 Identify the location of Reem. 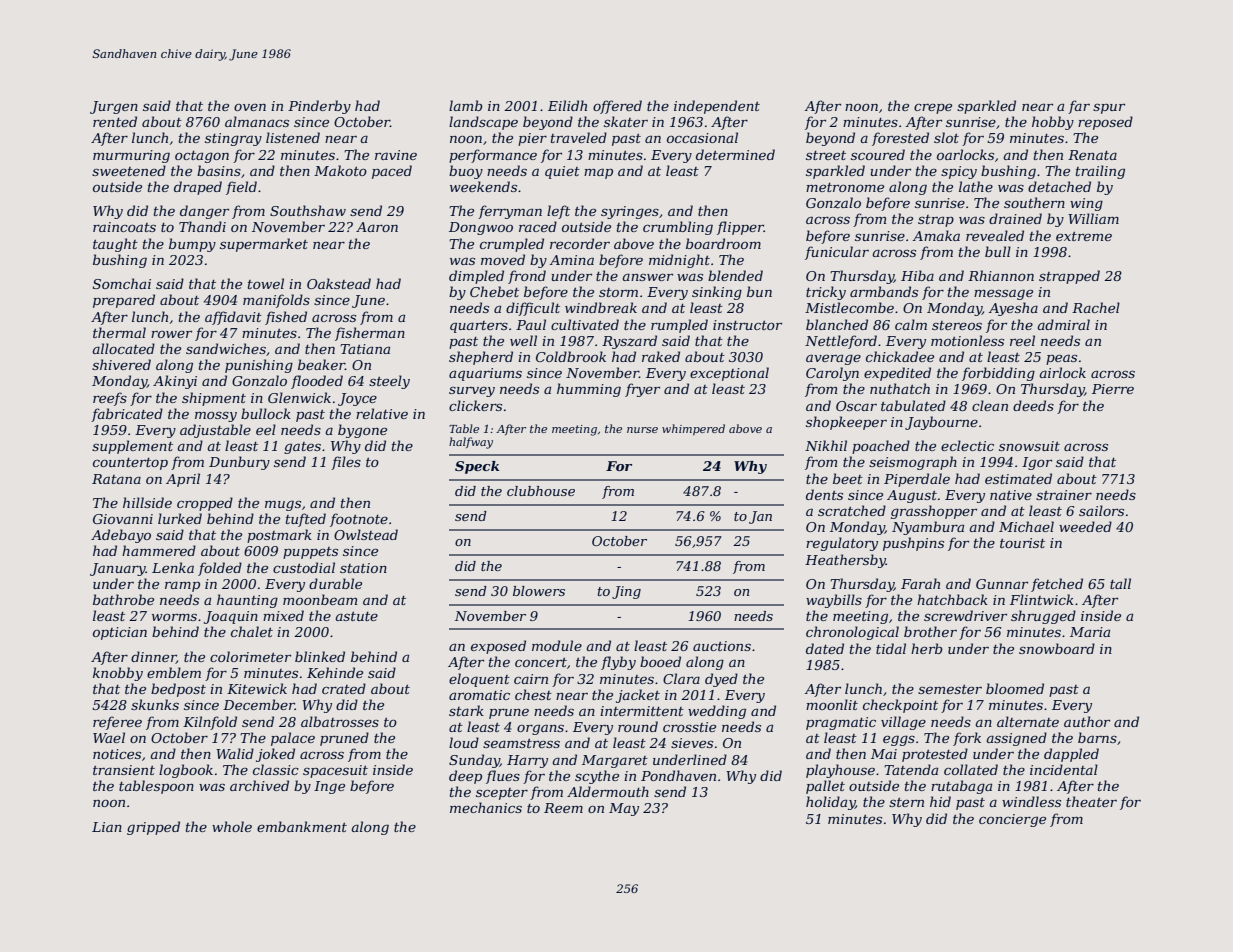
(563, 808).
